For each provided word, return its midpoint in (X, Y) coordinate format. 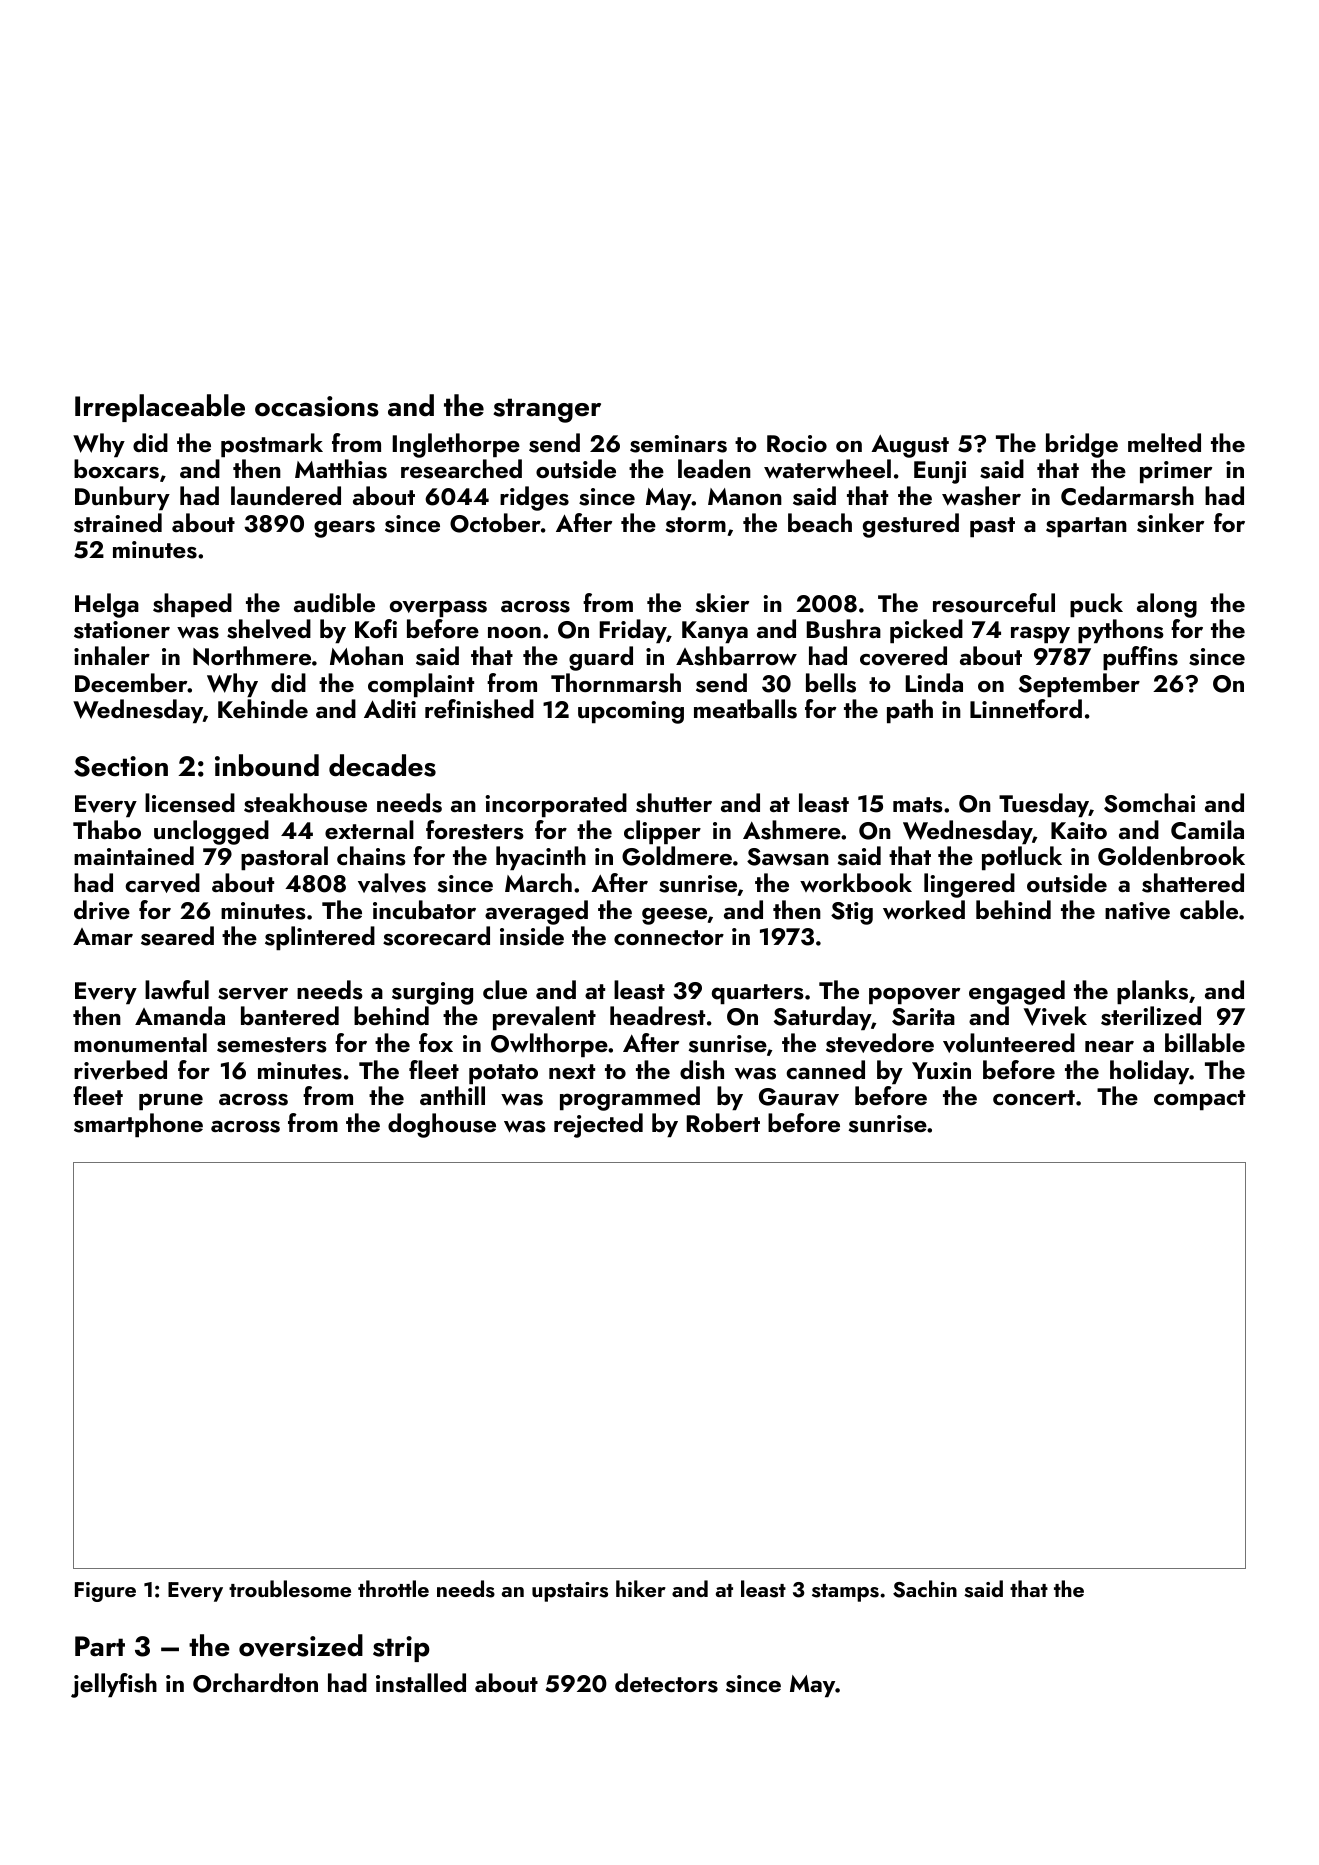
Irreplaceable (160, 408)
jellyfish (114, 1685)
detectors (666, 1683)
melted (1164, 442)
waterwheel (827, 469)
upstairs (570, 1592)
